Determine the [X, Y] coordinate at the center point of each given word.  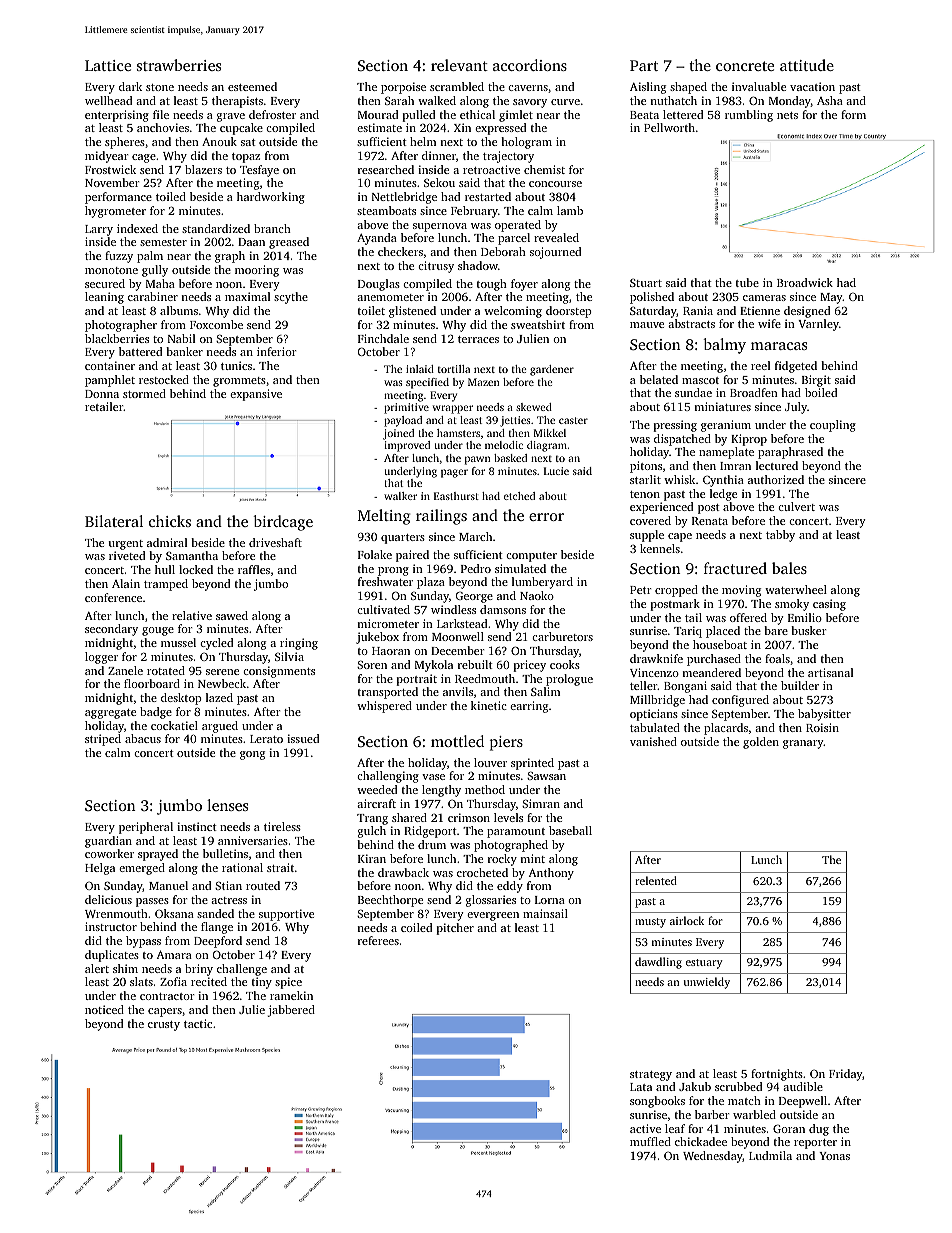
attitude [807, 65]
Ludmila [770, 1155]
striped [103, 740]
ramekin [291, 995]
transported [388, 693]
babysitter [824, 715]
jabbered [291, 1011]
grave [231, 117]
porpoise [403, 88]
